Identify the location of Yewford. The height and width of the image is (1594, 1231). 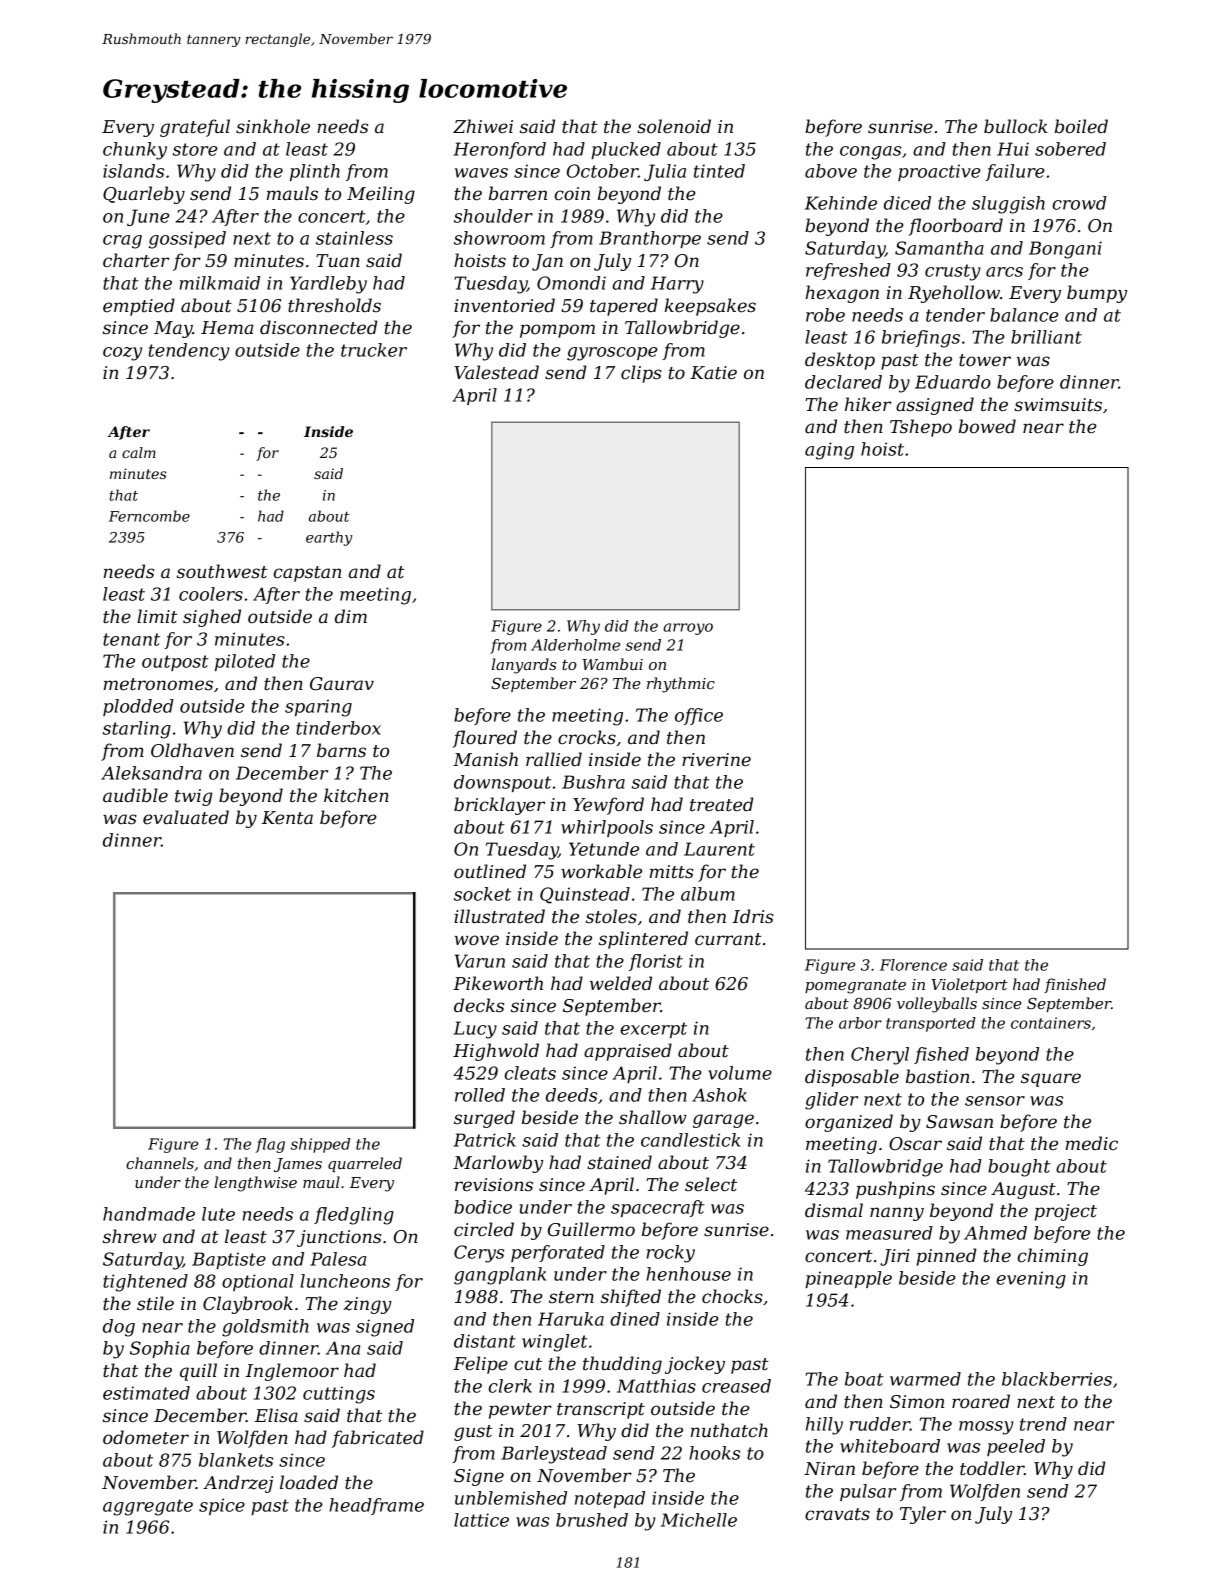
(608, 806).
